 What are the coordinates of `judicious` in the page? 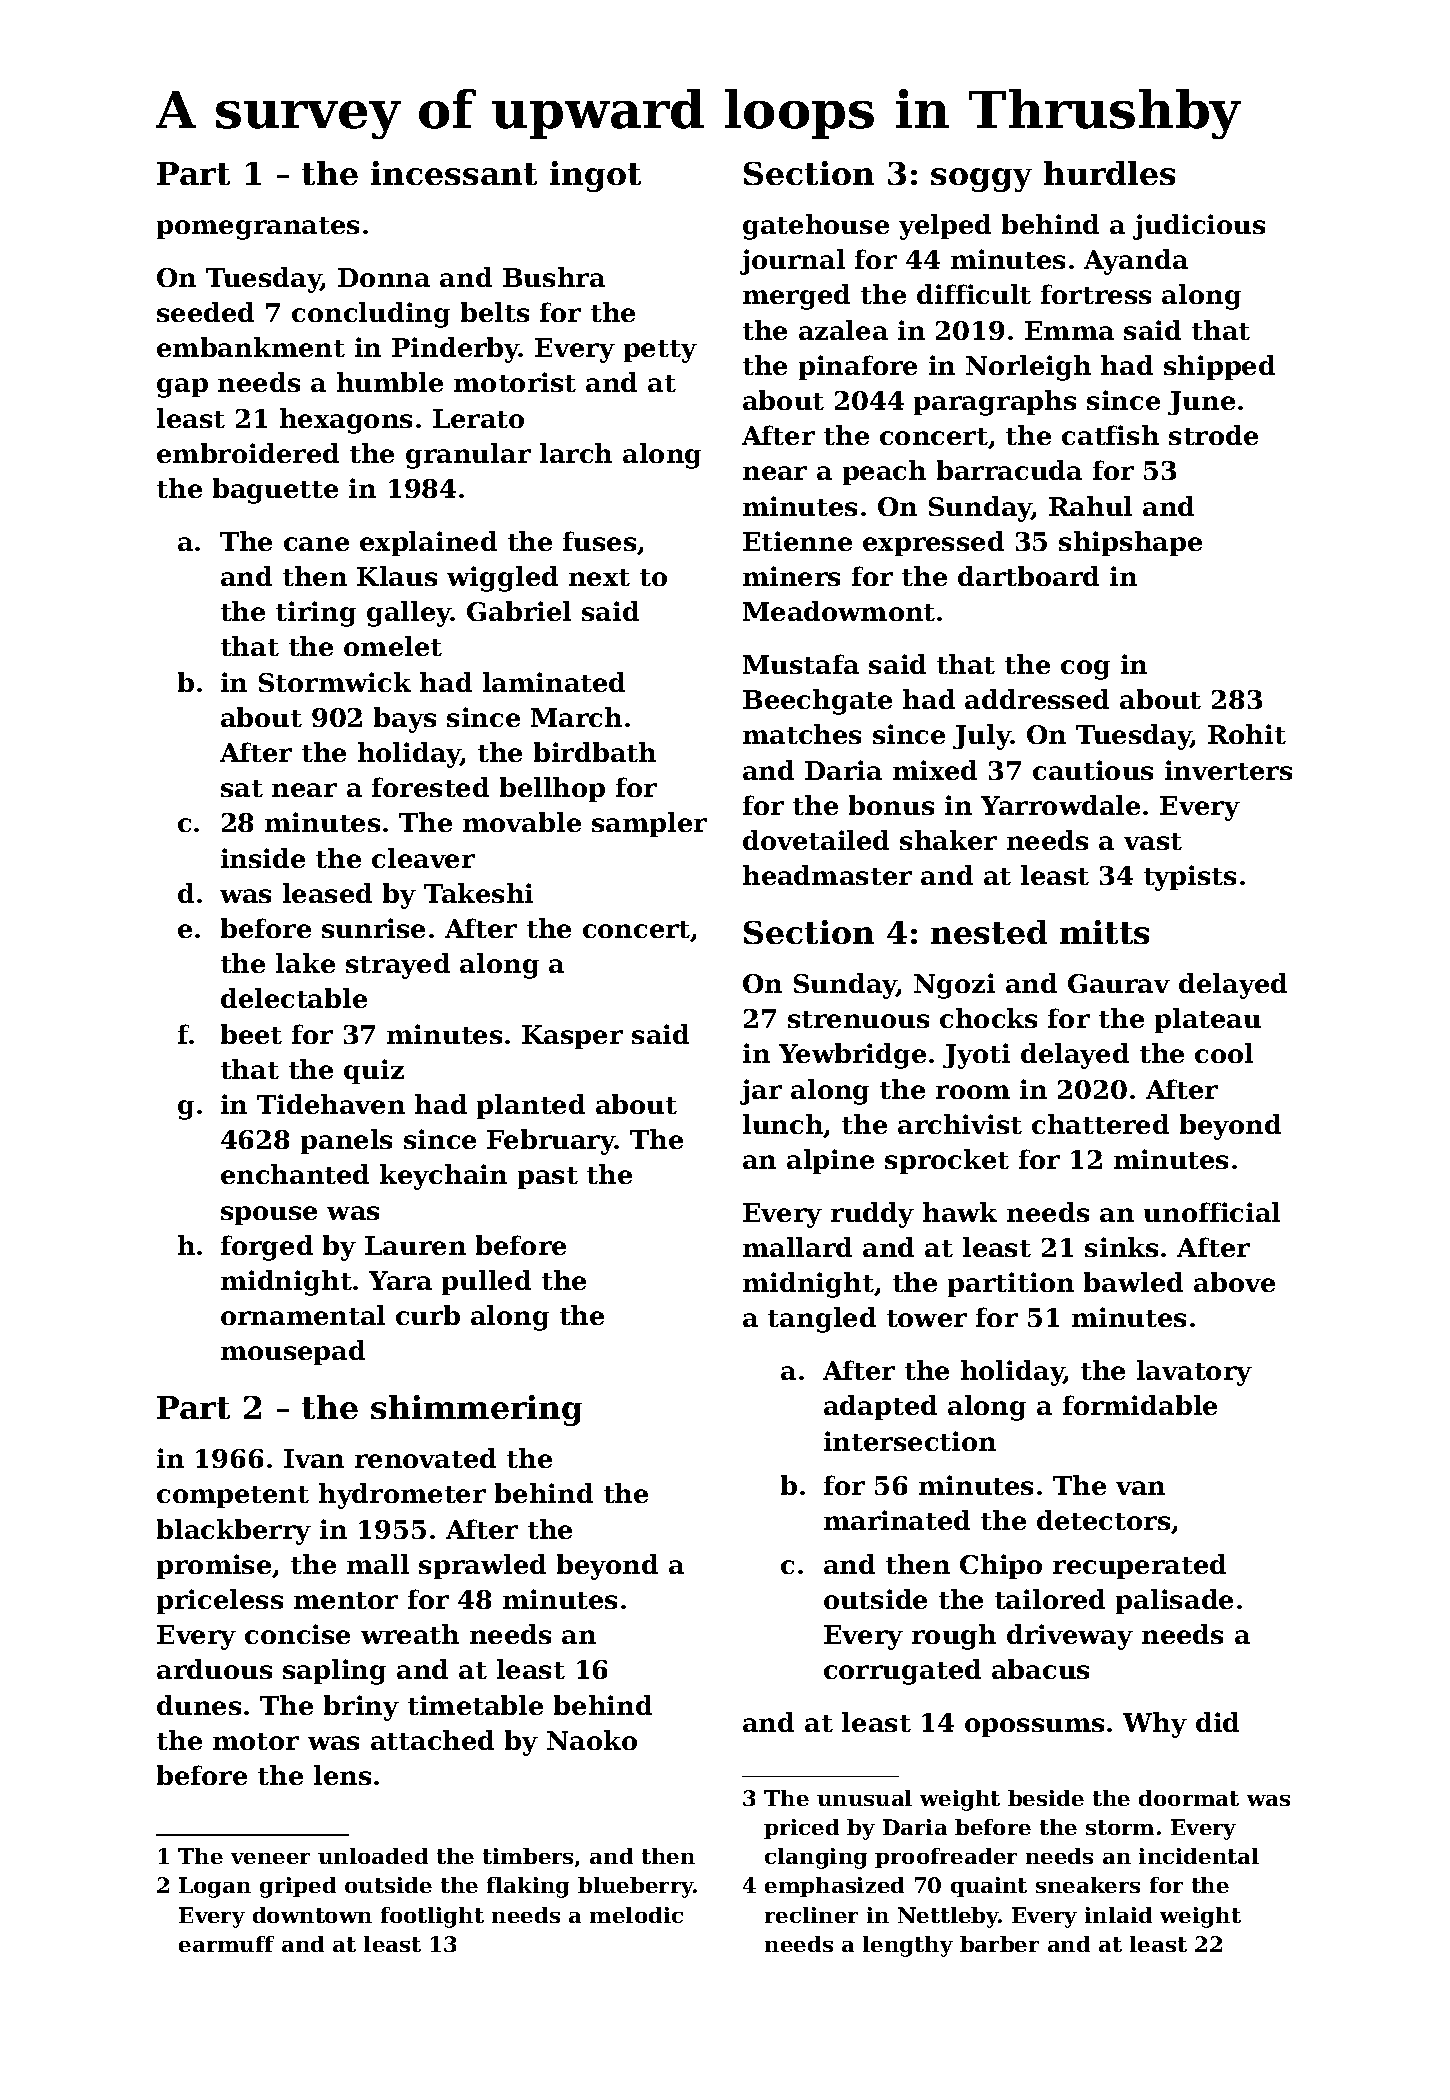 It's located at (1199, 227).
